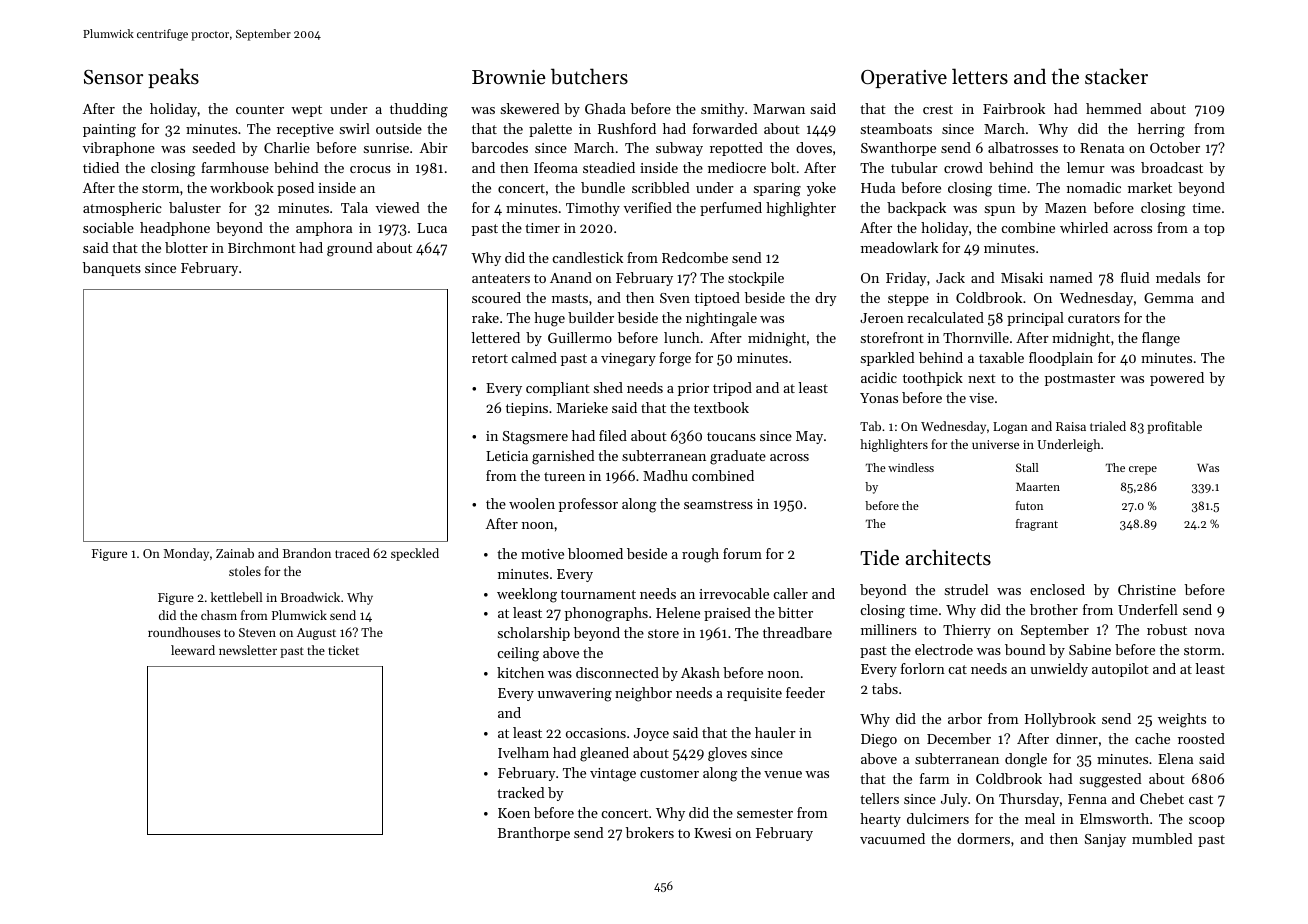  I want to click on Luca, so click(432, 228).
